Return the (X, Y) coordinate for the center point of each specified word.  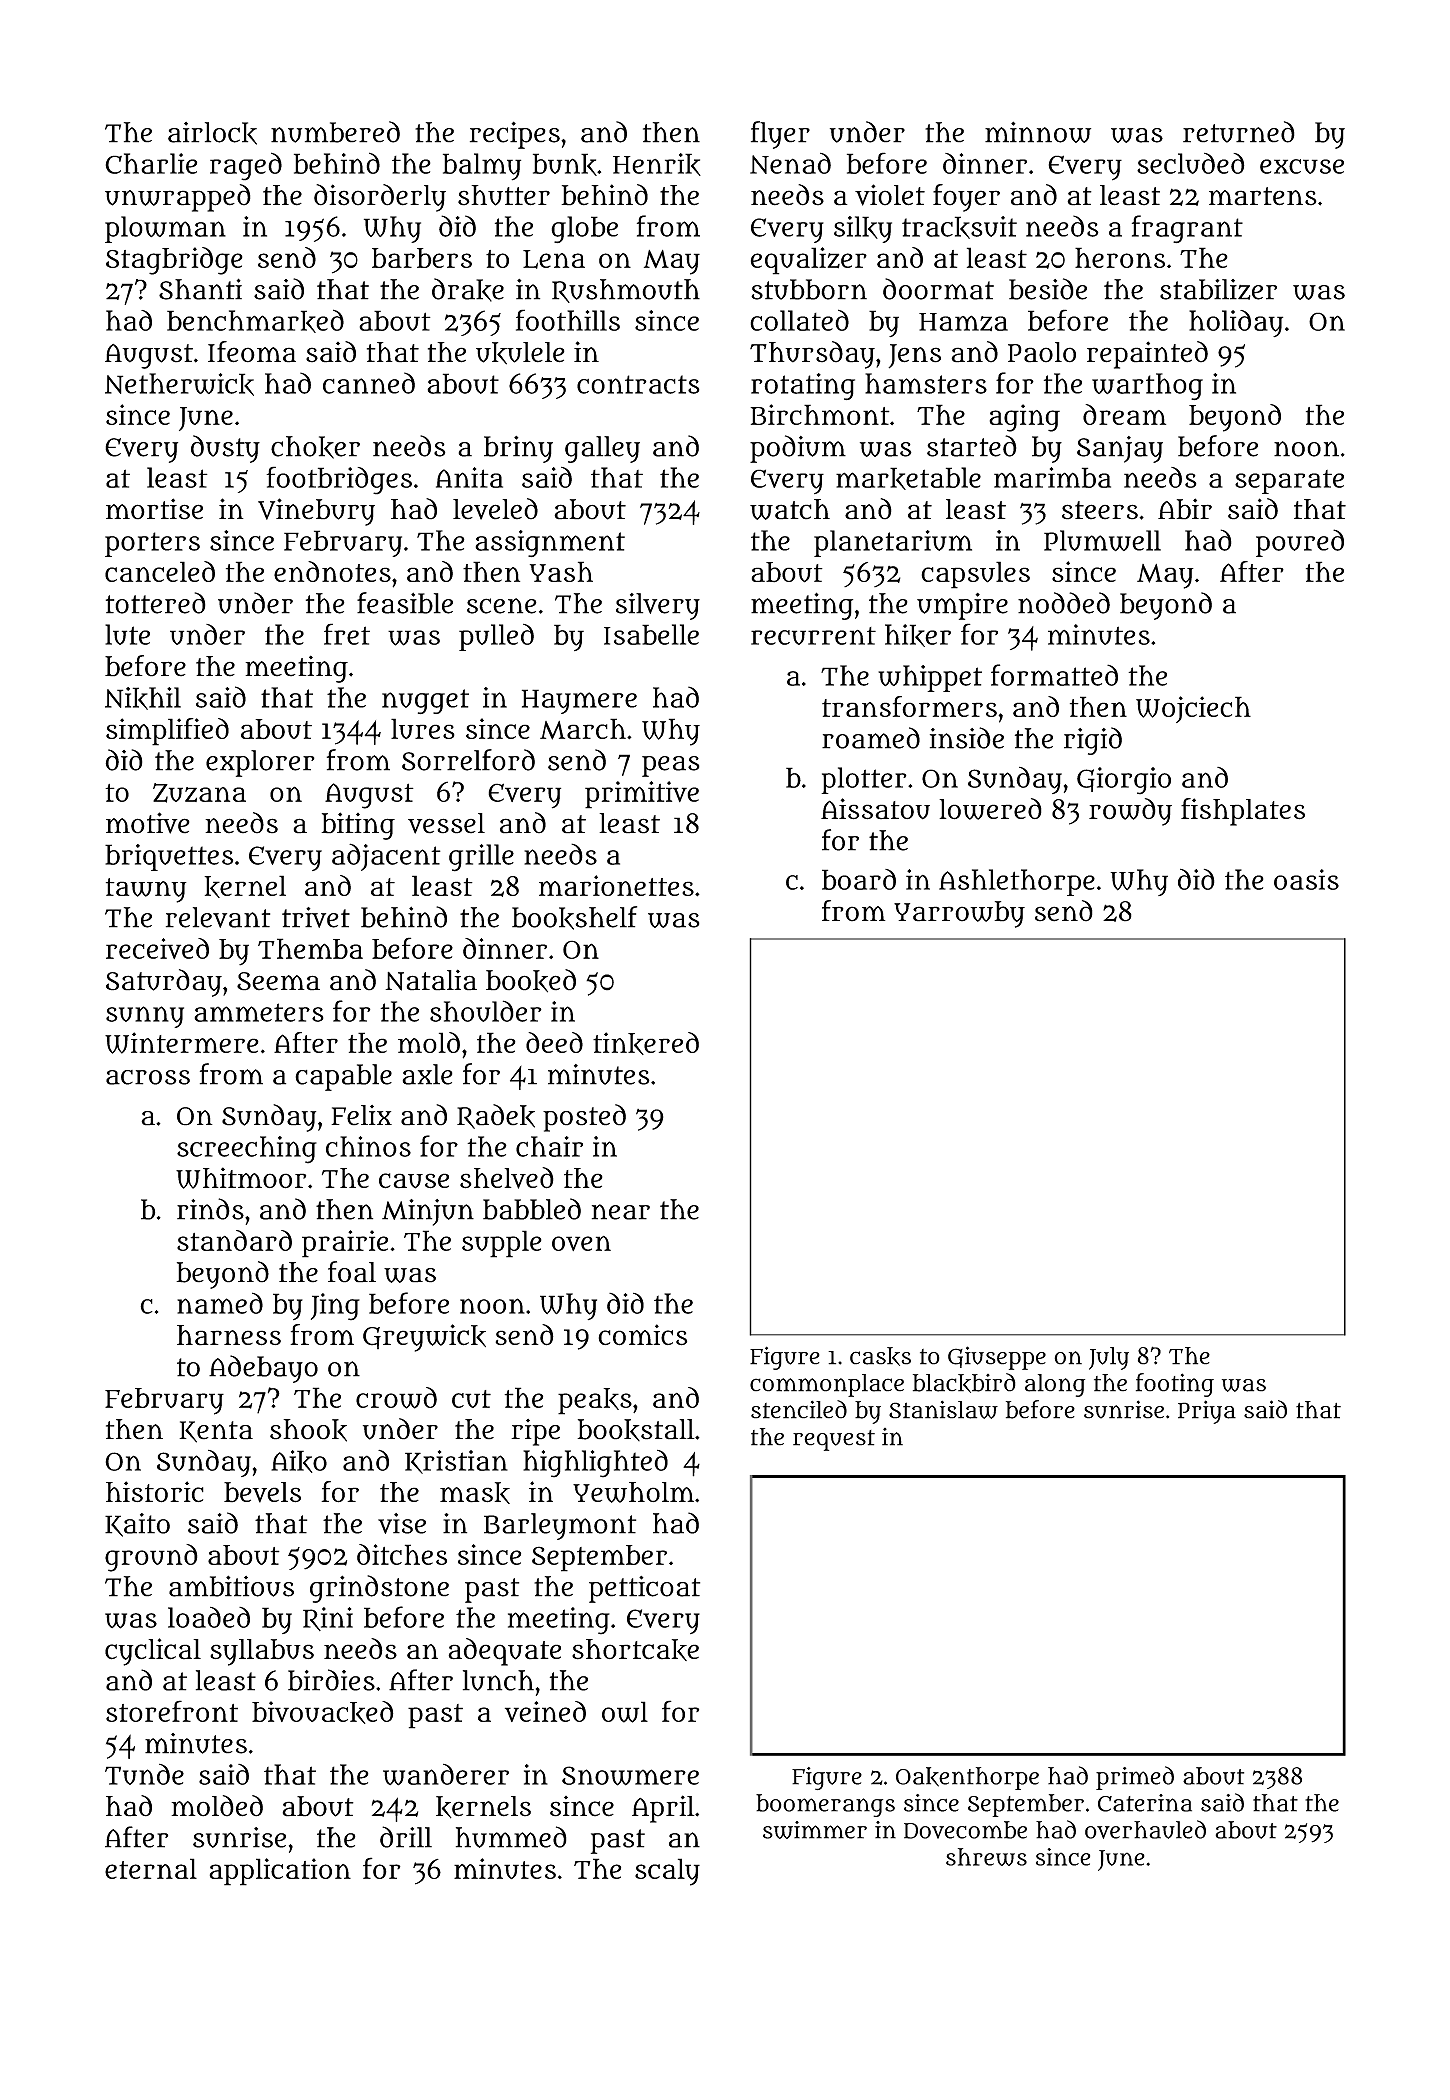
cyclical (153, 1652)
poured (1300, 543)
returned (1239, 132)
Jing (335, 1307)
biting (358, 826)
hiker (918, 635)
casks (880, 1356)
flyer (780, 135)
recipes (515, 135)
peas (671, 766)
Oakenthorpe (967, 1778)
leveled (495, 509)
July (1109, 1358)
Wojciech (1193, 709)
